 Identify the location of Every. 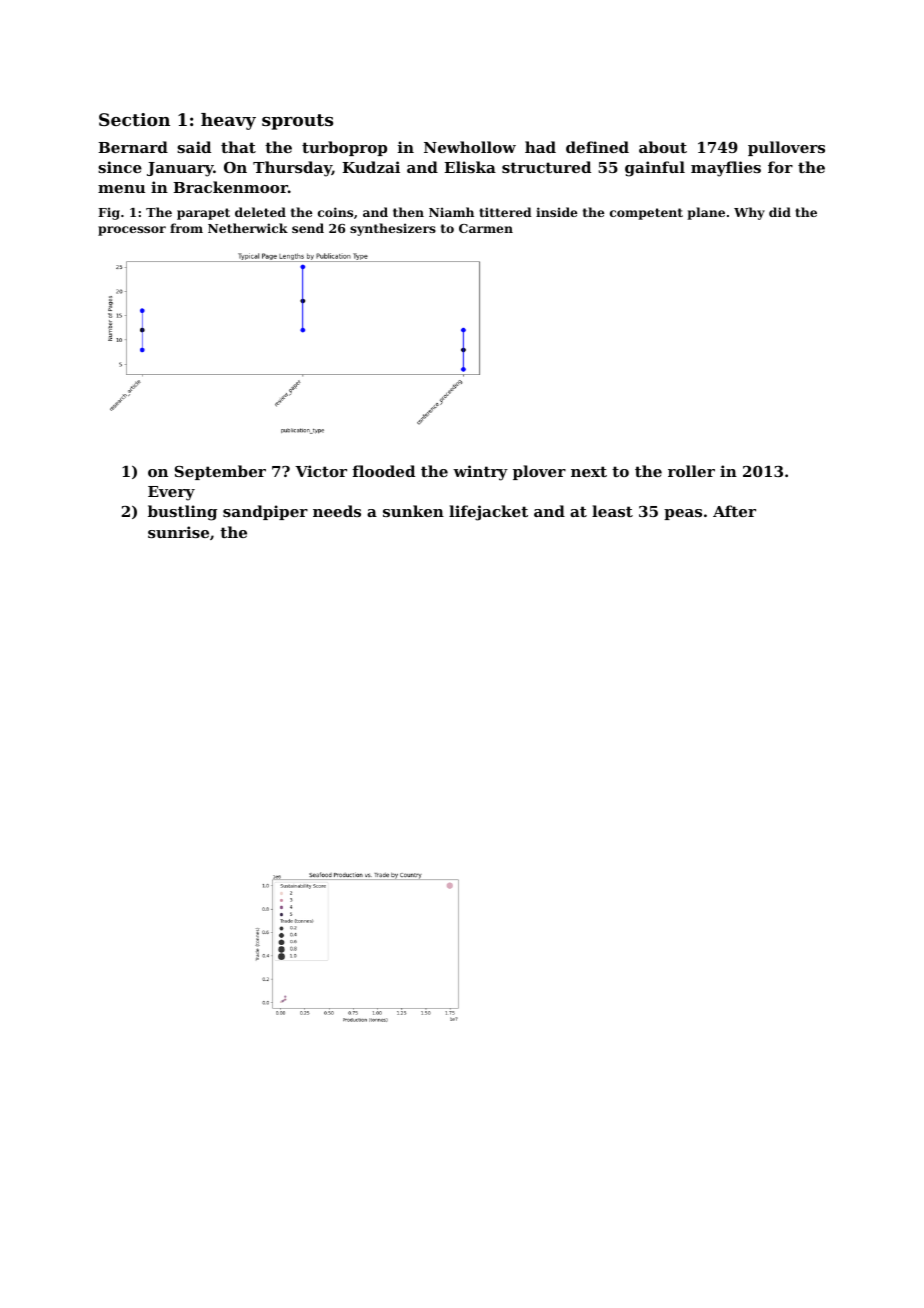
(171, 493).
